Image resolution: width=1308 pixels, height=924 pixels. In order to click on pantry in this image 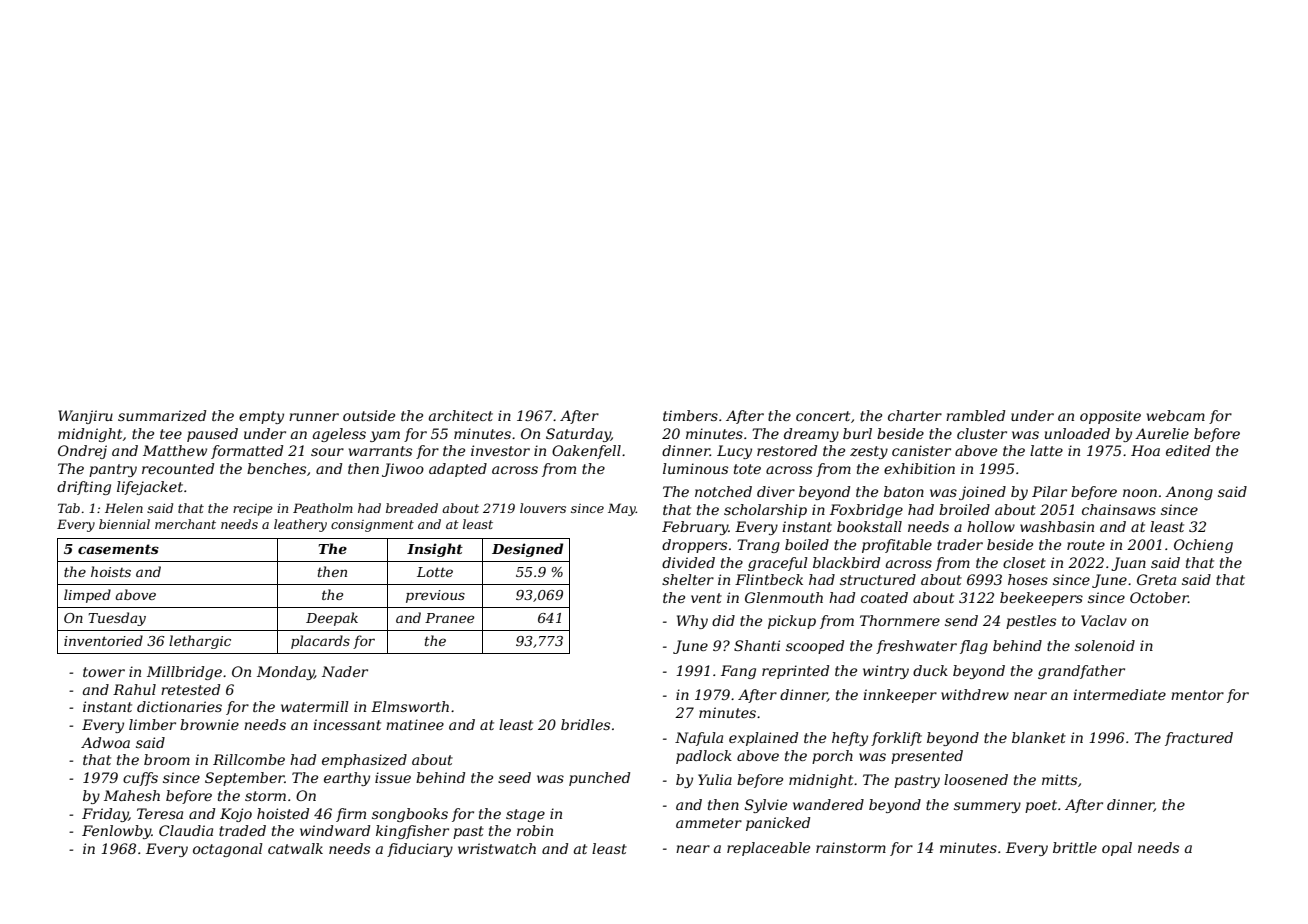, I will do `click(113, 470)`.
